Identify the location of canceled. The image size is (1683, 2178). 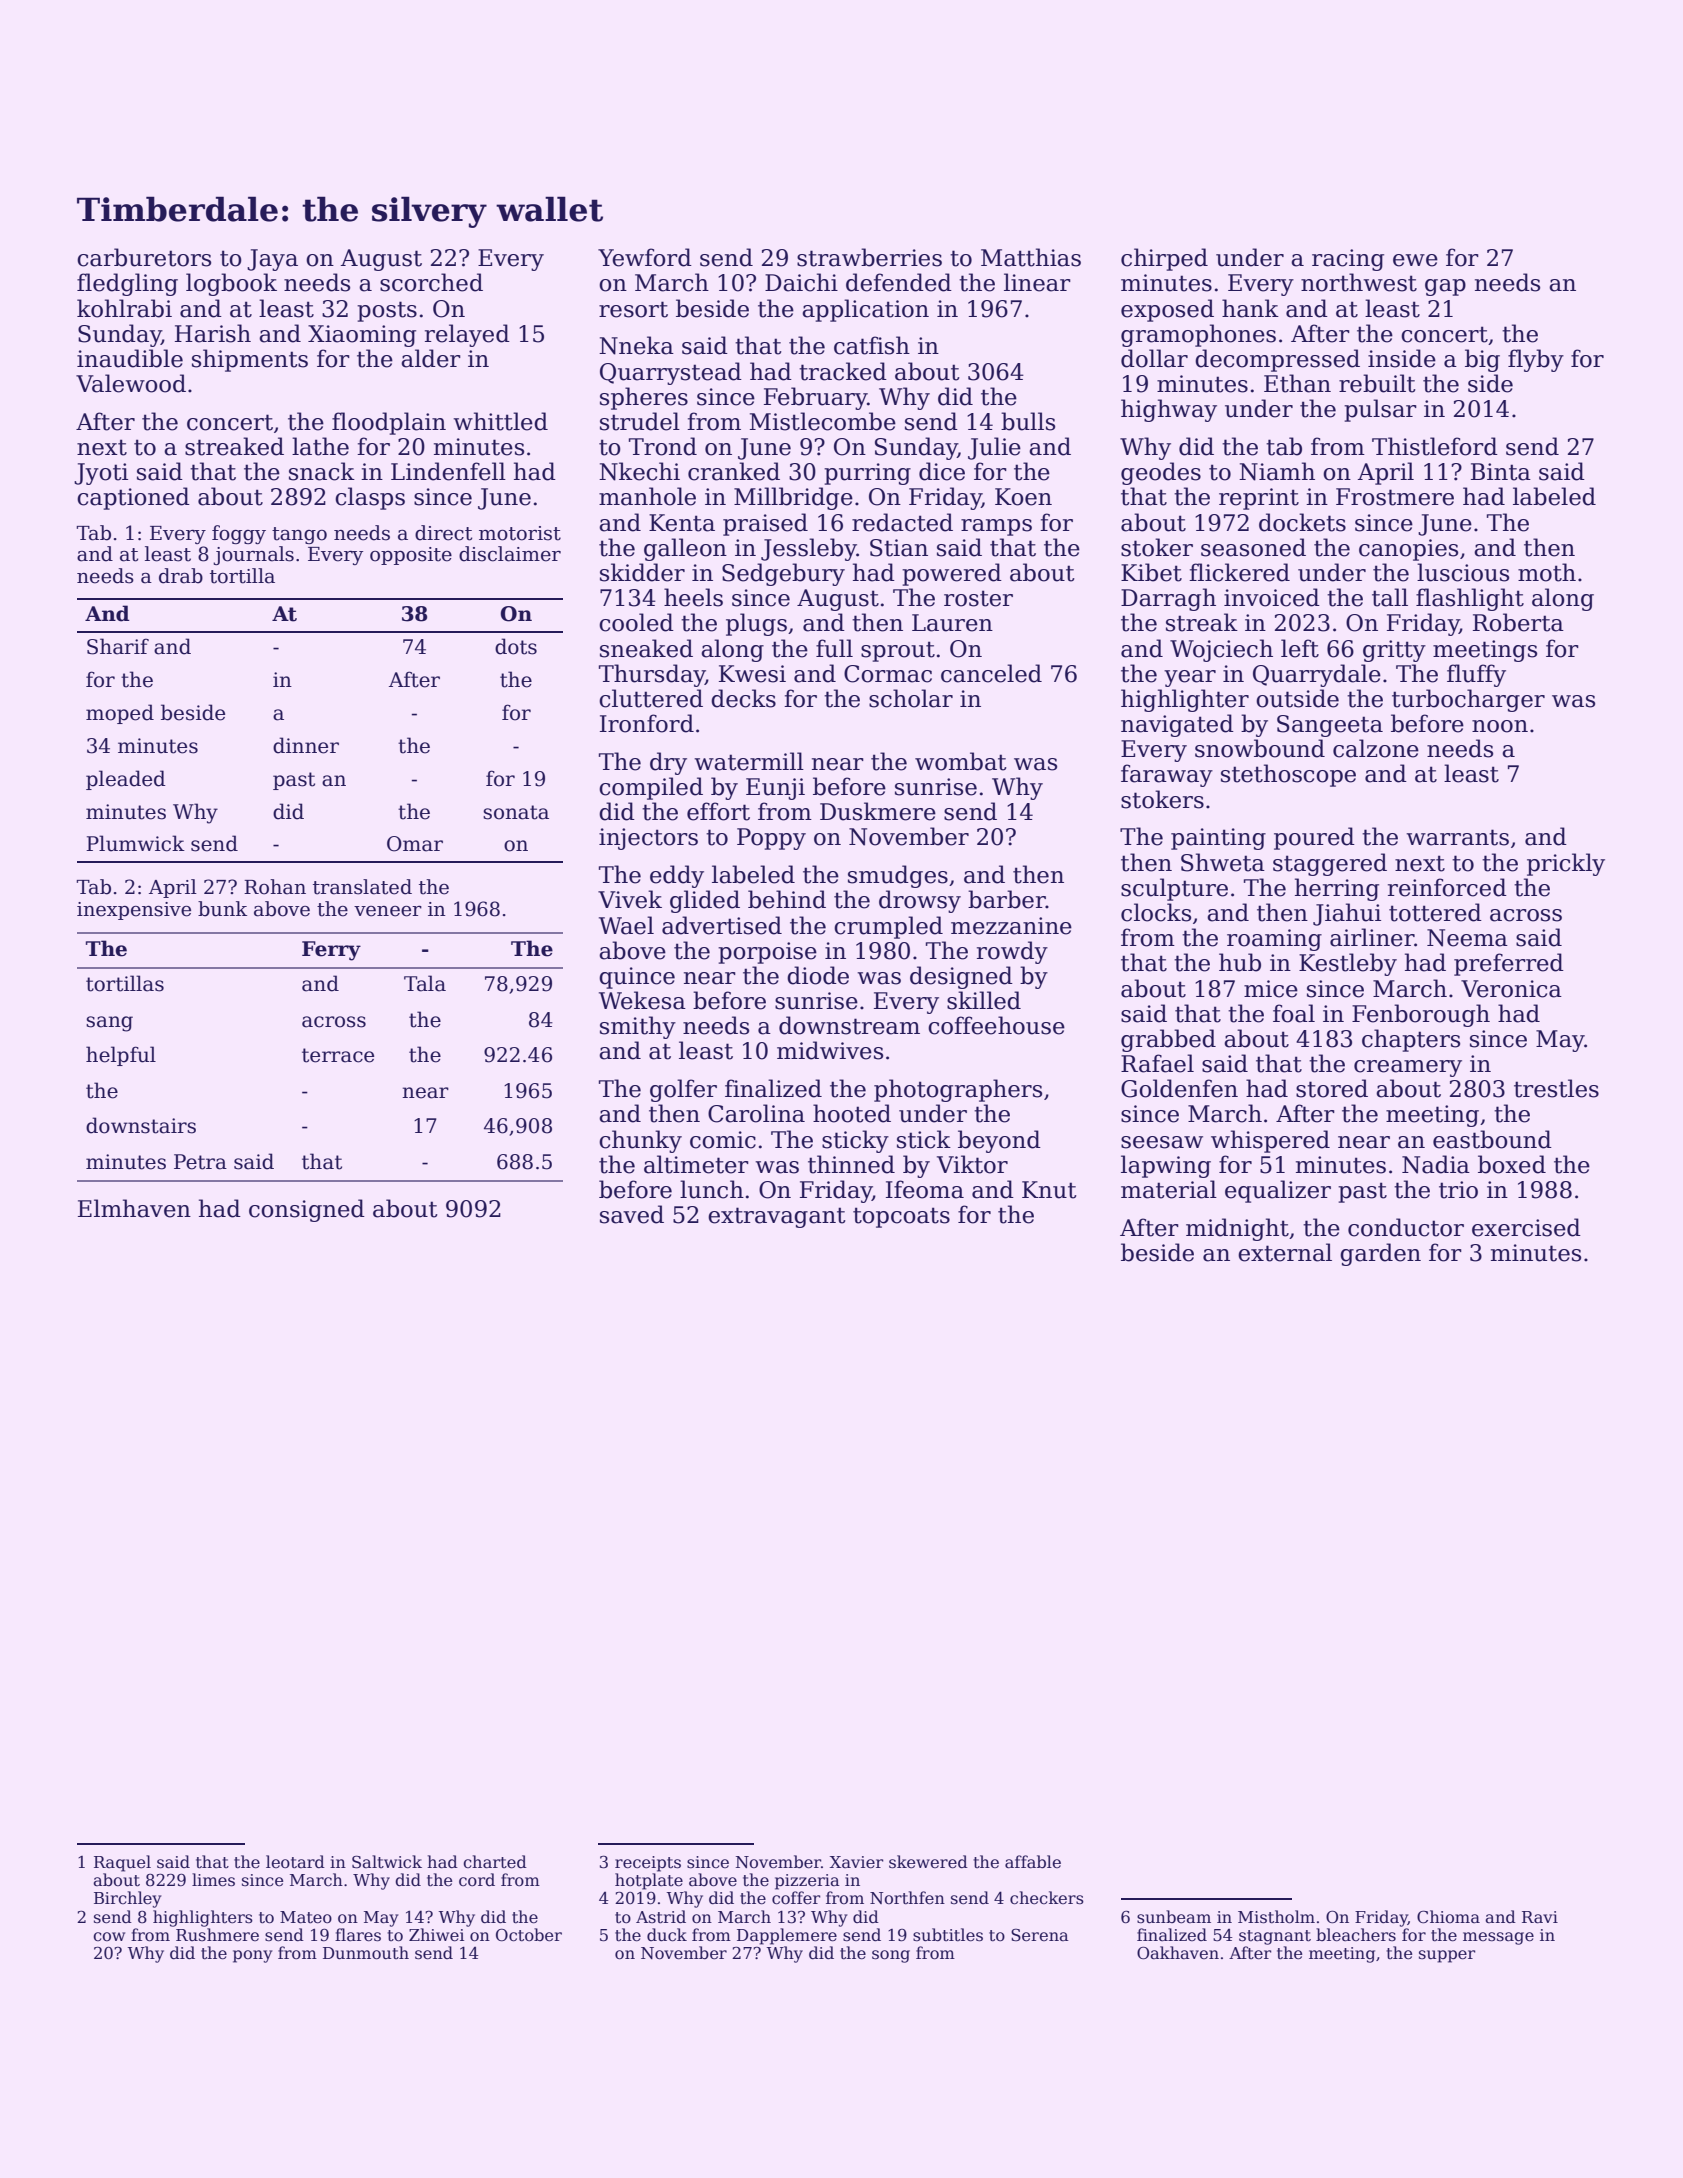
(991, 673).
